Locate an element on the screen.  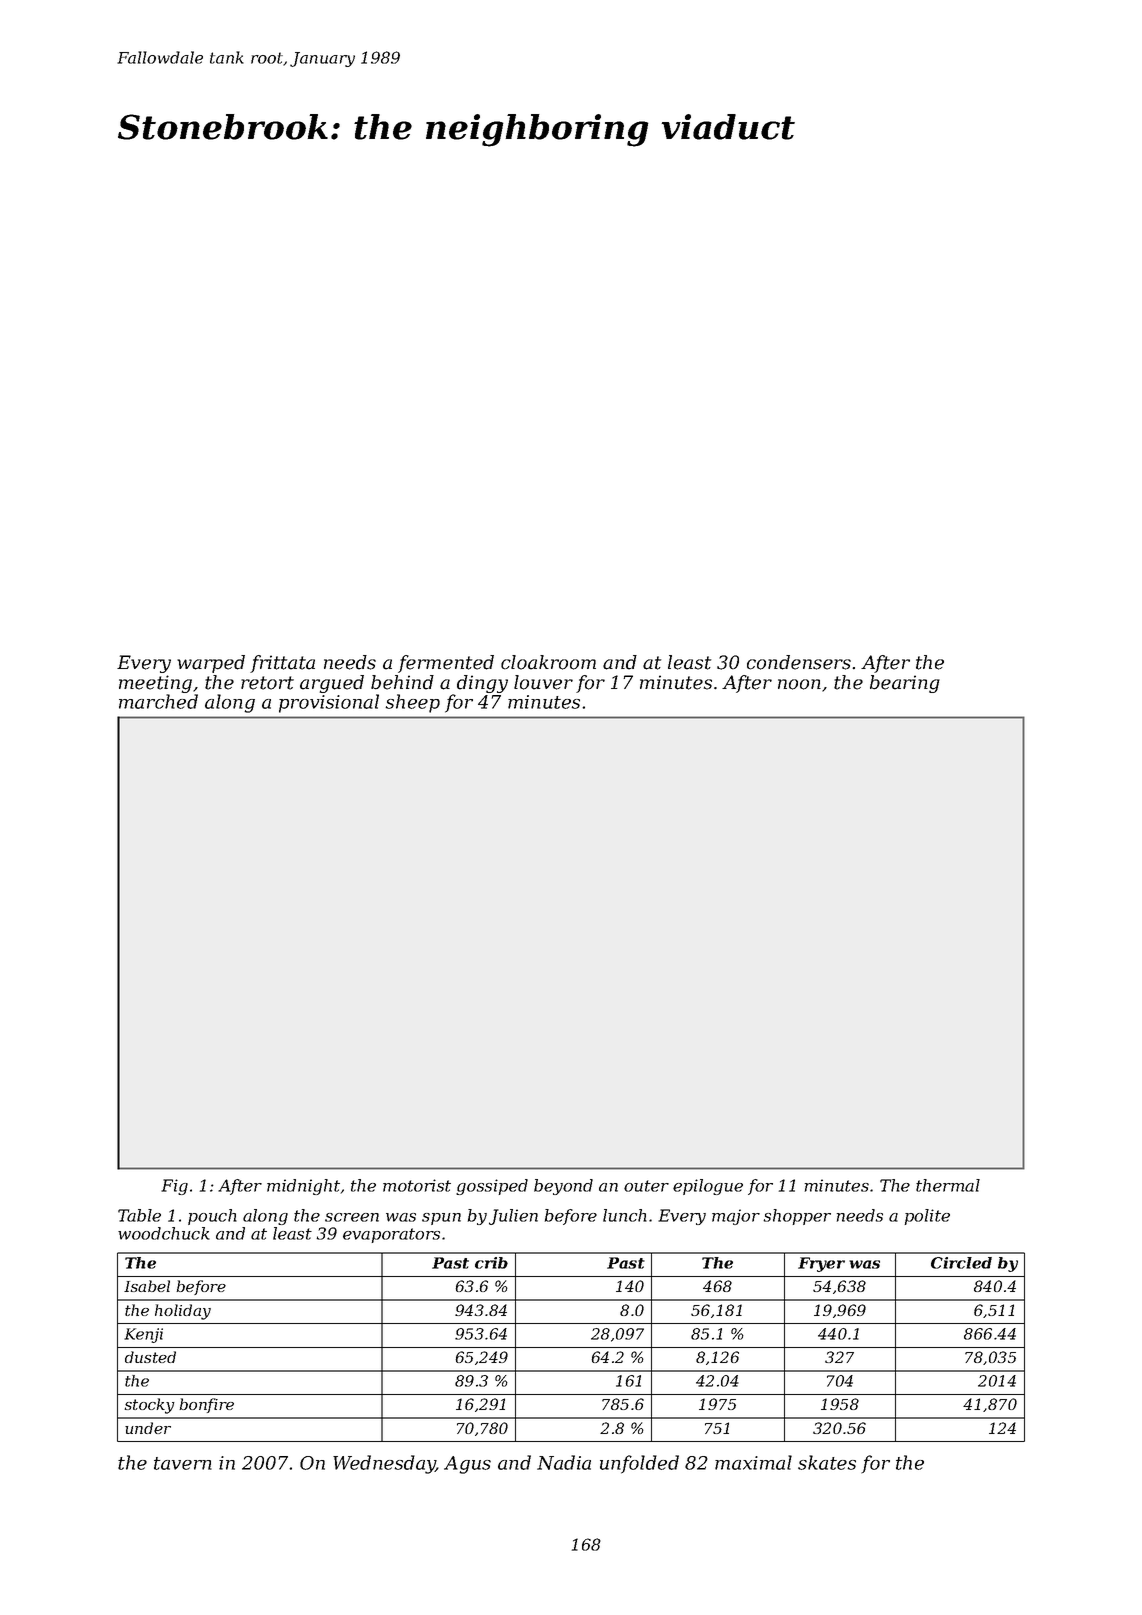
beyond is located at coordinates (563, 1187).
